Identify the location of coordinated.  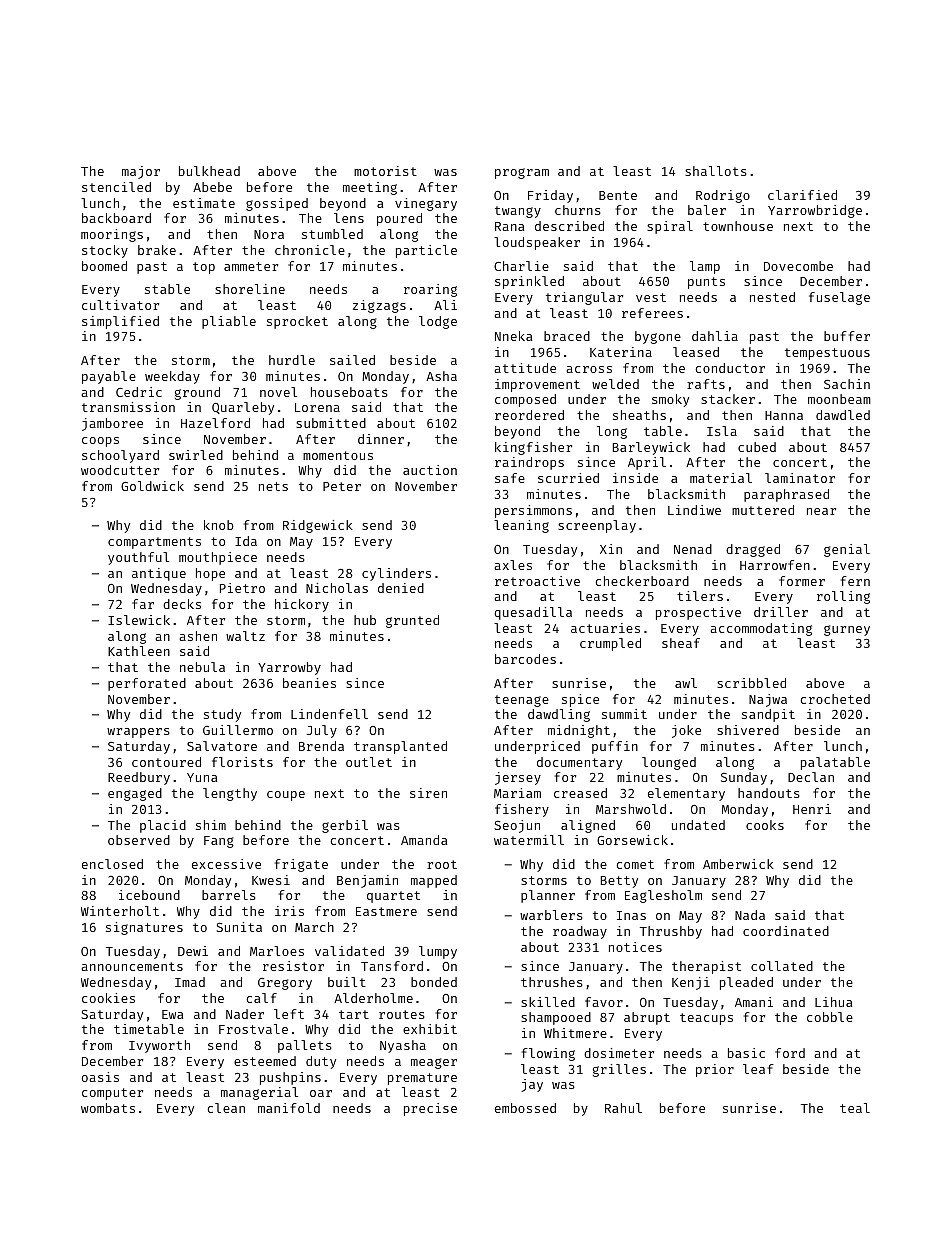
(786, 931).
